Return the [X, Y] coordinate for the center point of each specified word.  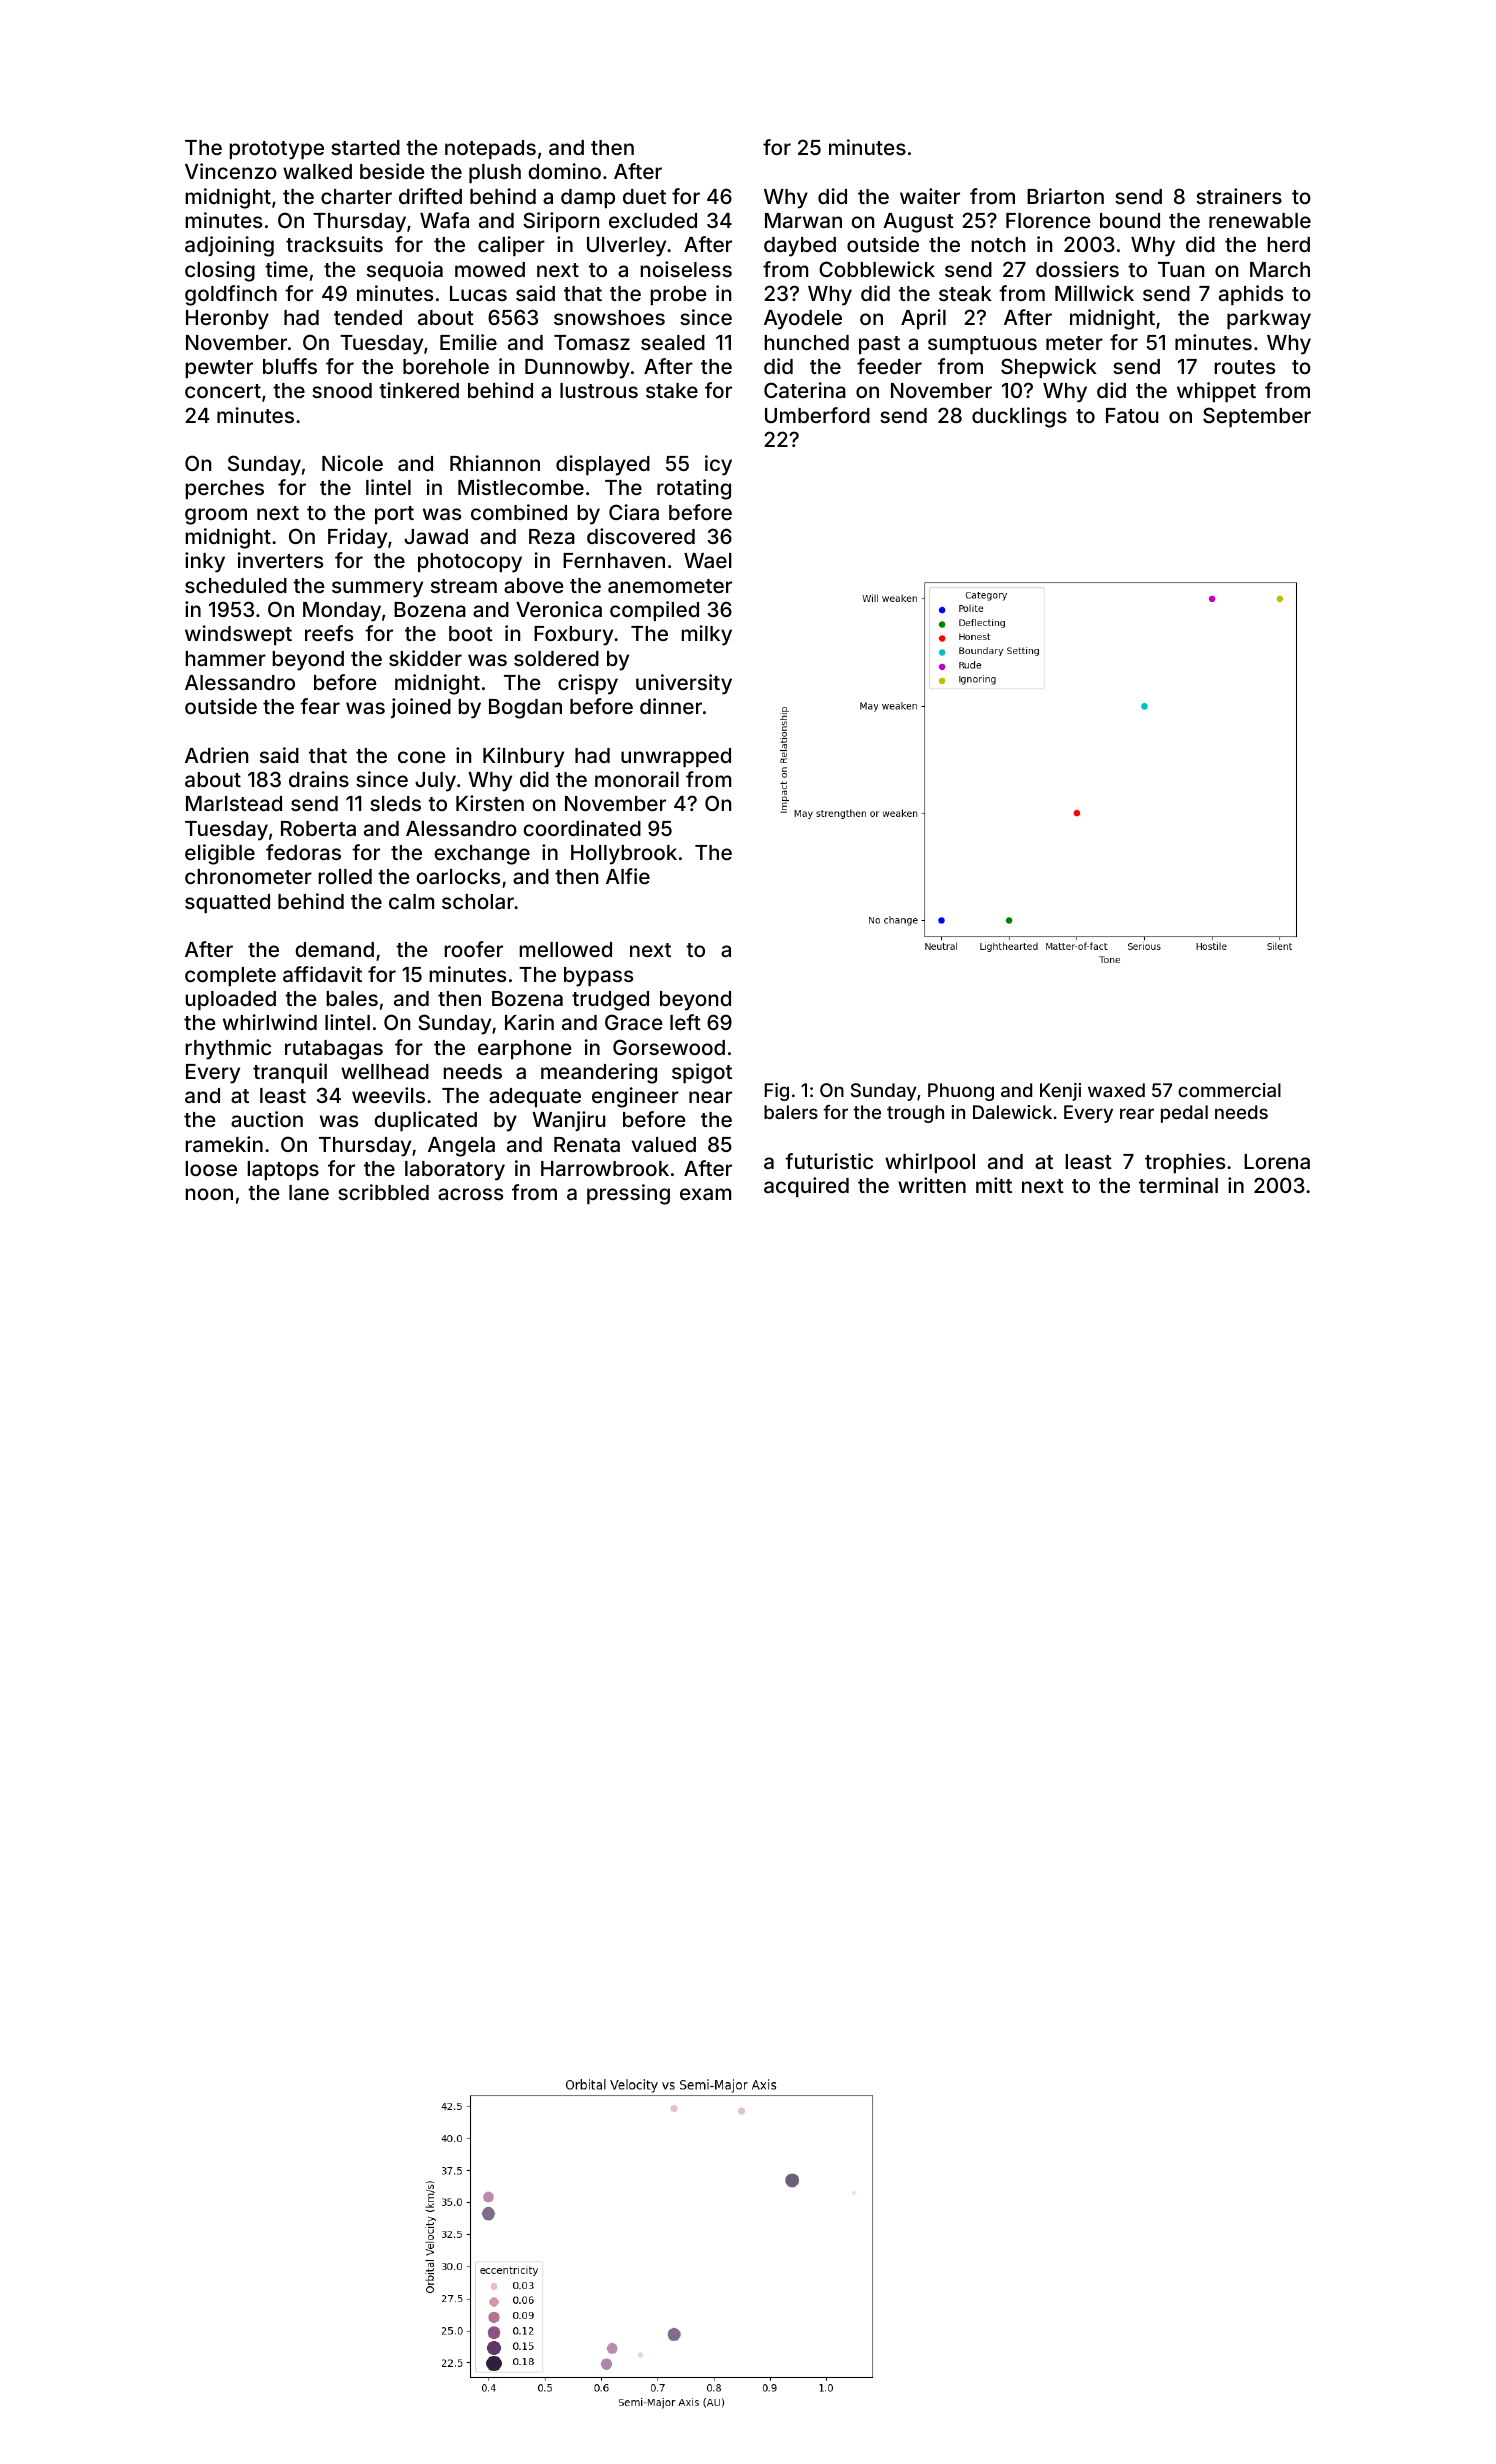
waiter [930, 196]
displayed [603, 465]
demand [334, 949]
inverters [280, 560]
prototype [276, 150]
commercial [1229, 1090]
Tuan [1181, 269]
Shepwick [1049, 368]
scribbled [383, 1192]
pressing [628, 1194]
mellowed [565, 949]
